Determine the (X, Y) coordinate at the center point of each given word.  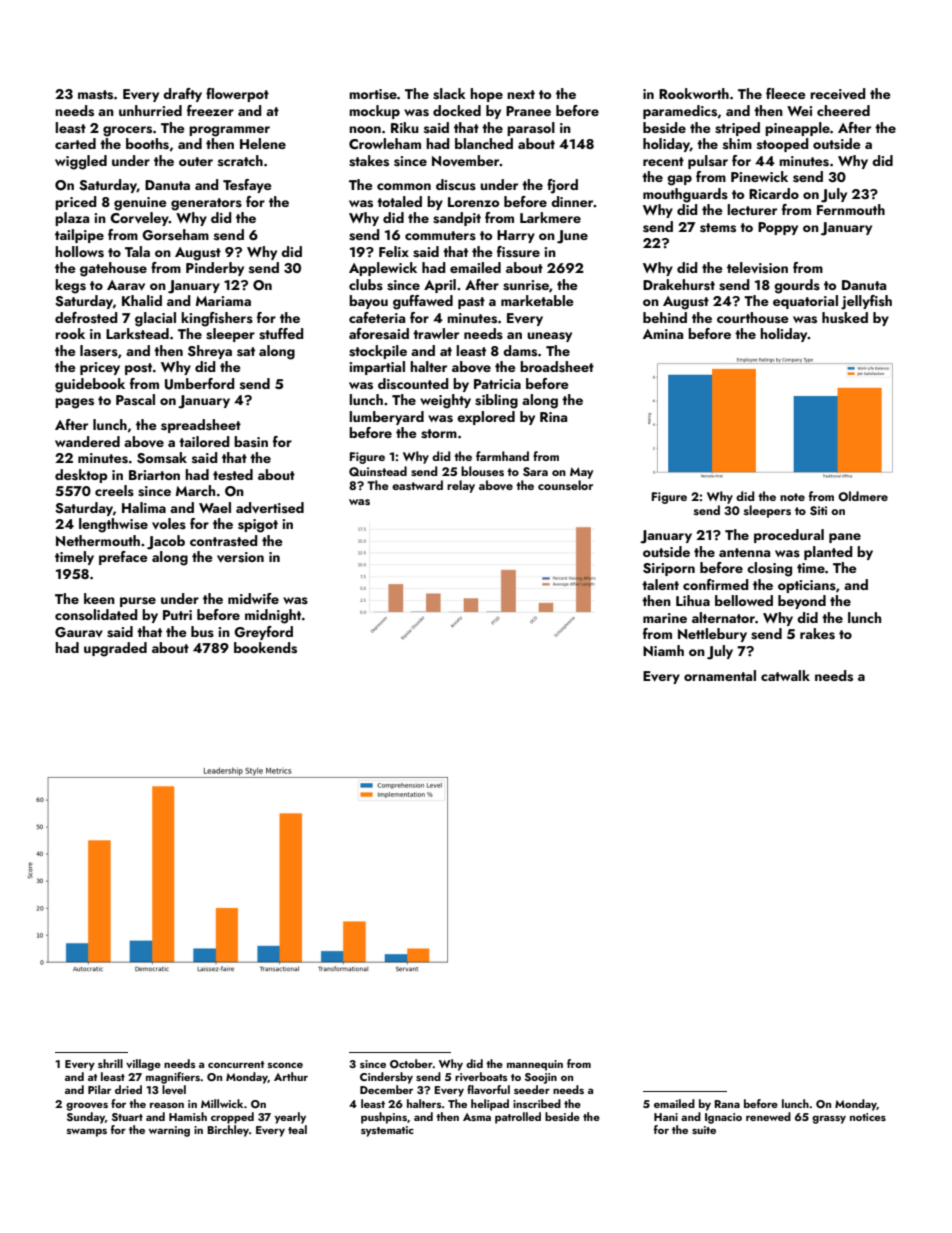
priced (76, 203)
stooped (783, 145)
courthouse (753, 318)
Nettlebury (712, 635)
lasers (99, 351)
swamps (87, 1132)
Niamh (663, 650)
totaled (399, 201)
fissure (518, 252)
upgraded (115, 649)
